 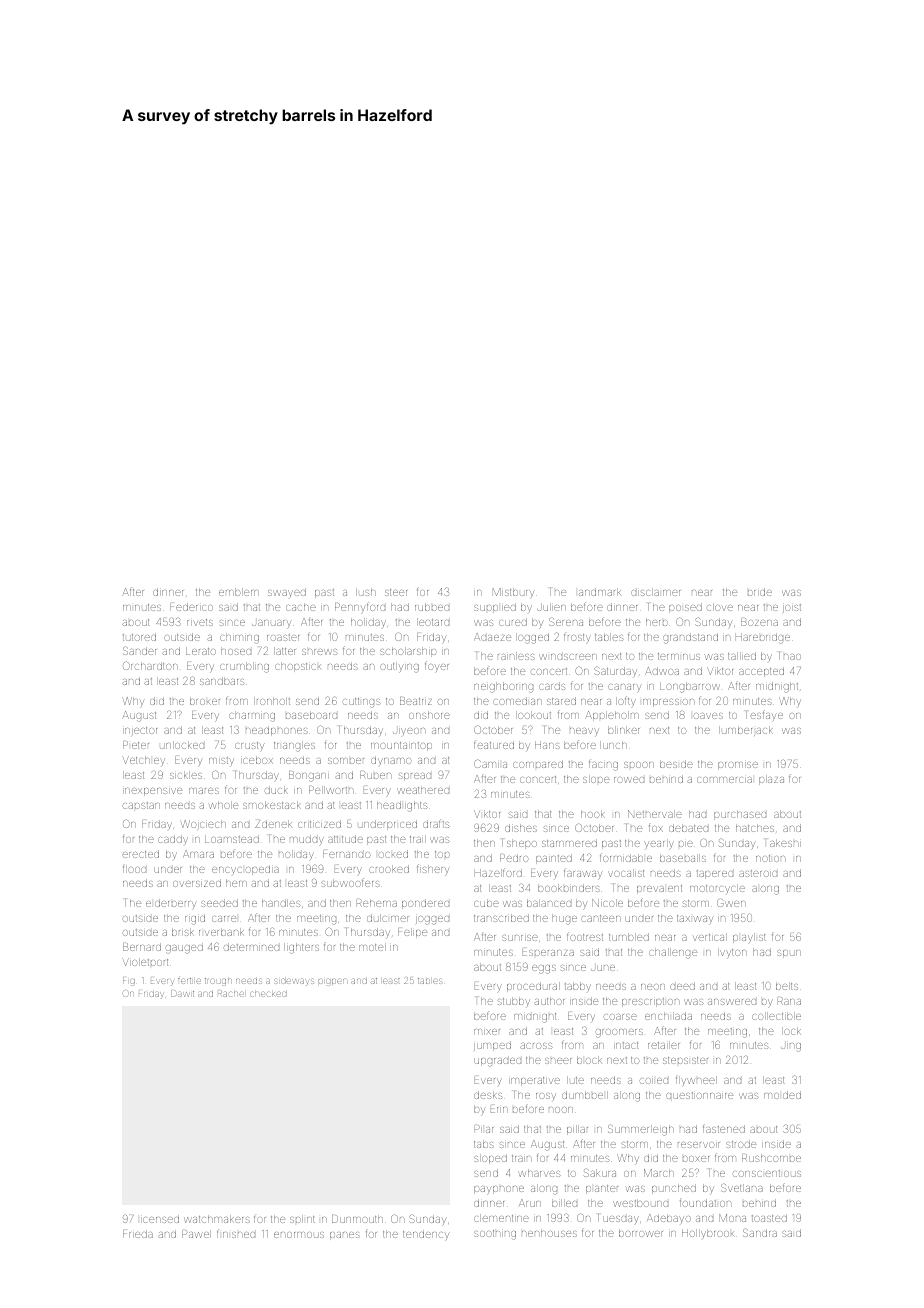 I want to click on Dunmouth, so click(x=357, y=1219).
